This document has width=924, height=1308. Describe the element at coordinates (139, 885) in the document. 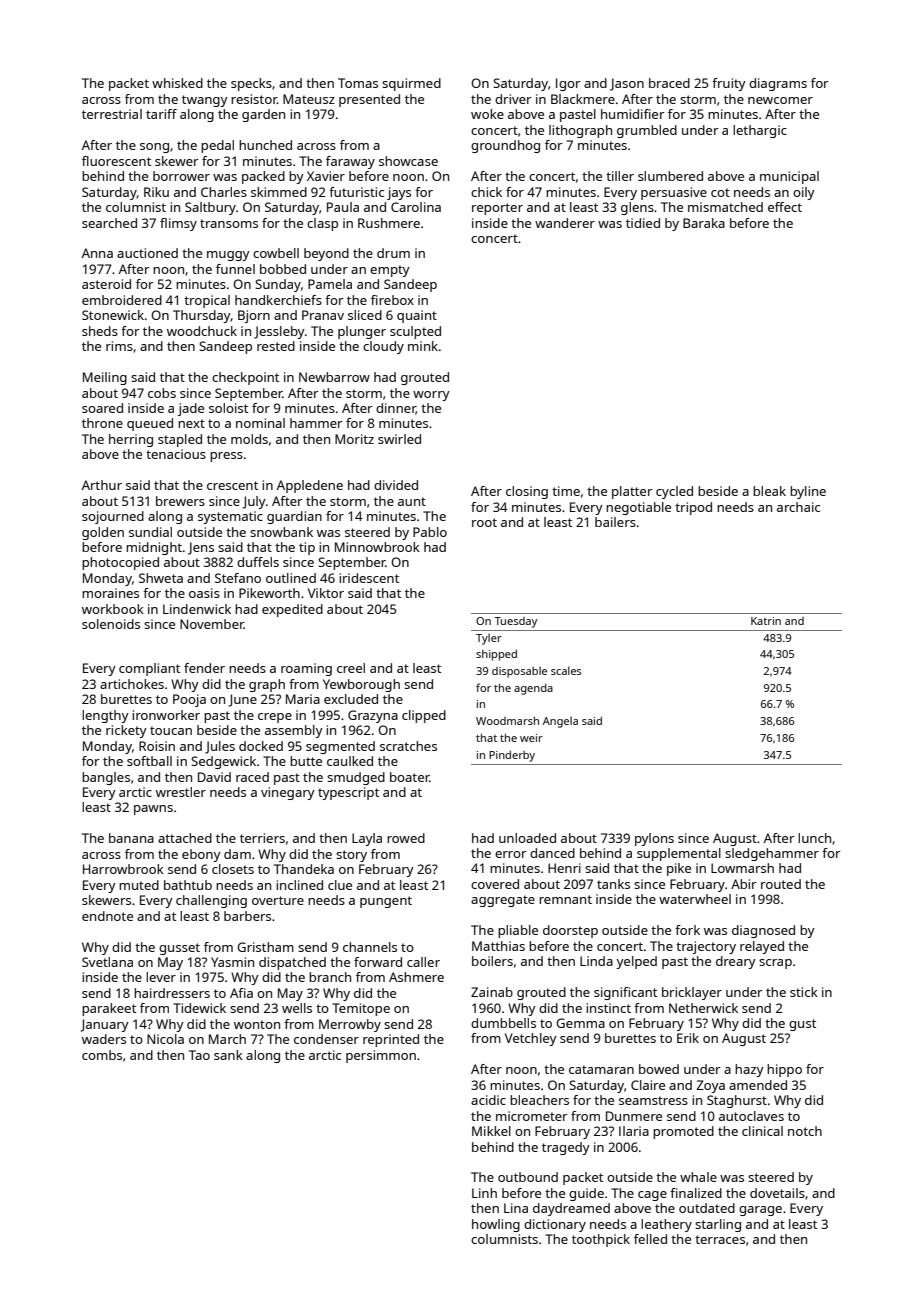

I see `muted` at that location.
